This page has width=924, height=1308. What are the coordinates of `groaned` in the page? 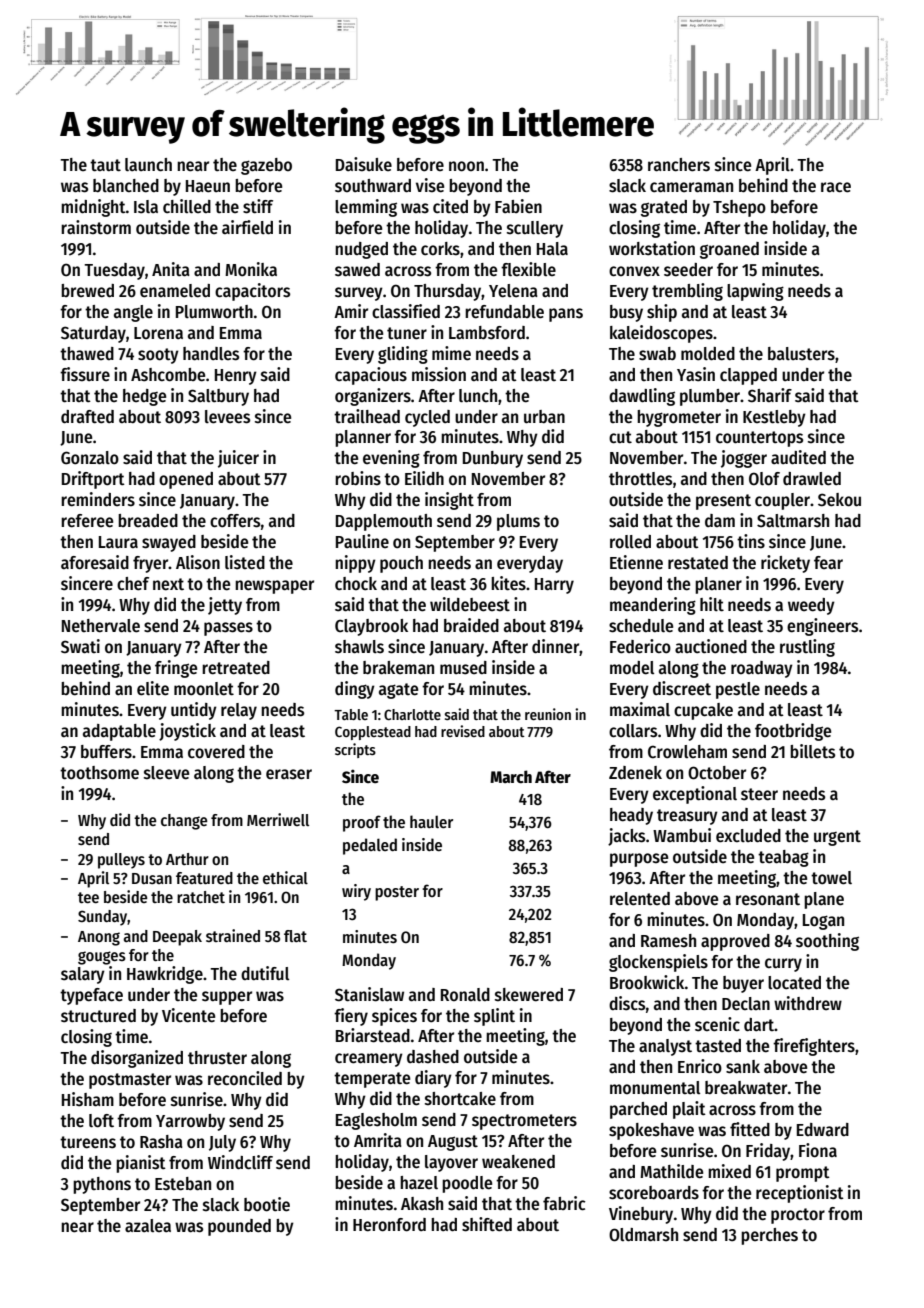 It's located at (729, 250).
